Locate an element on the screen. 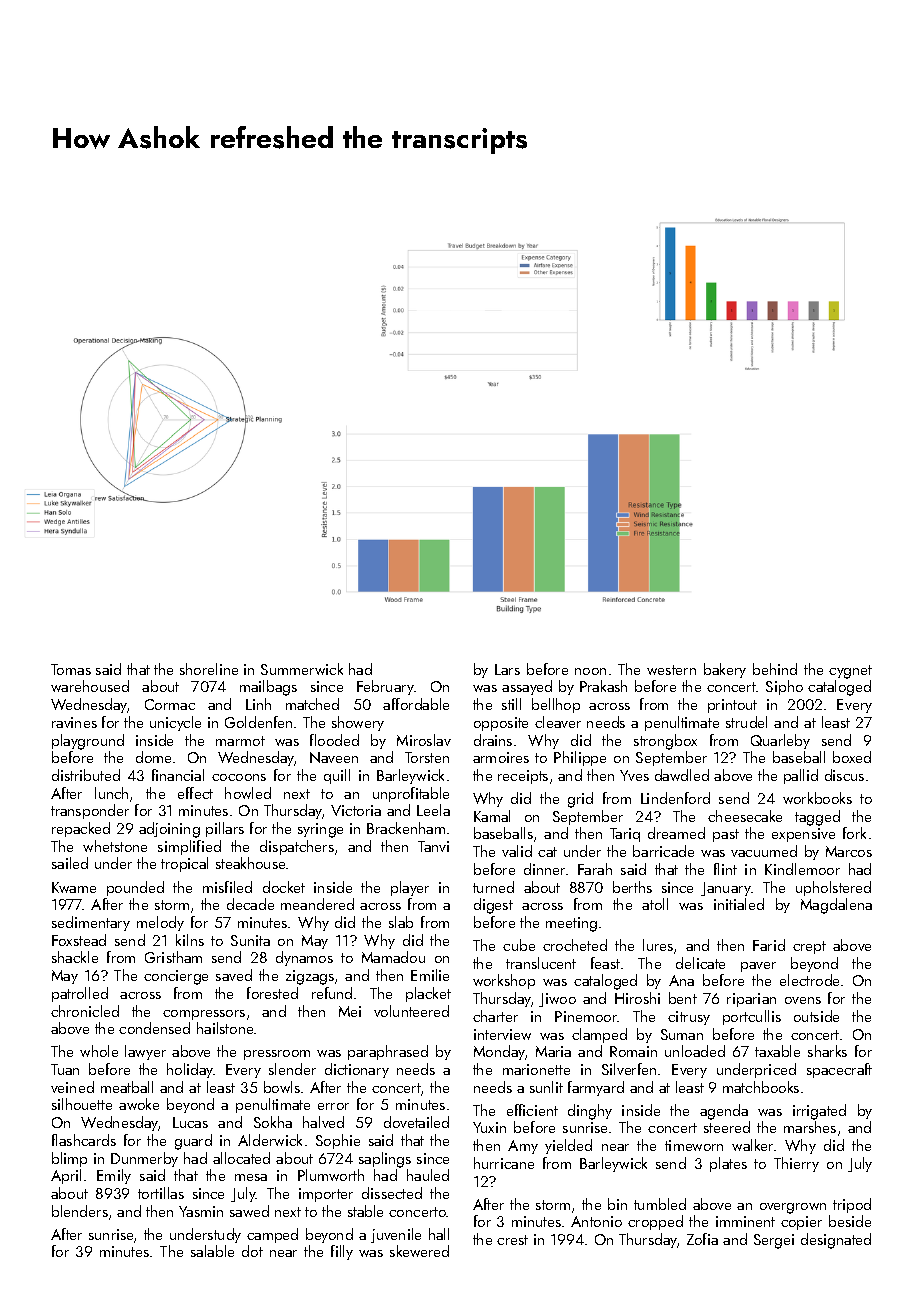  mesa is located at coordinates (251, 1177).
